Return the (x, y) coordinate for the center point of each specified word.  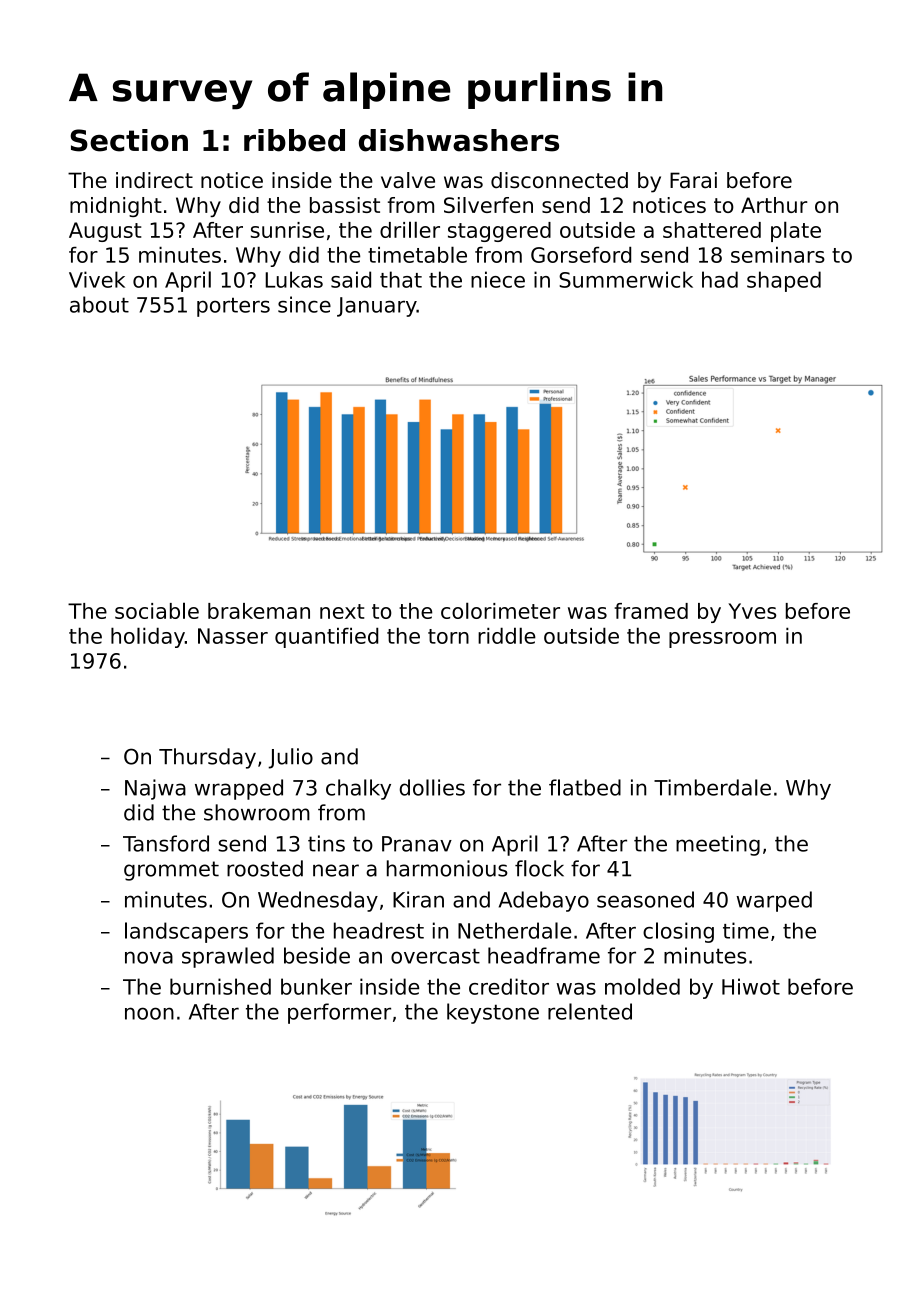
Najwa (155, 789)
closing (678, 932)
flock (539, 868)
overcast (435, 956)
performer (339, 1013)
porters (233, 307)
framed (651, 611)
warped (774, 901)
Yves (752, 611)
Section (129, 140)
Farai (693, 180)
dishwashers (459, 140)
